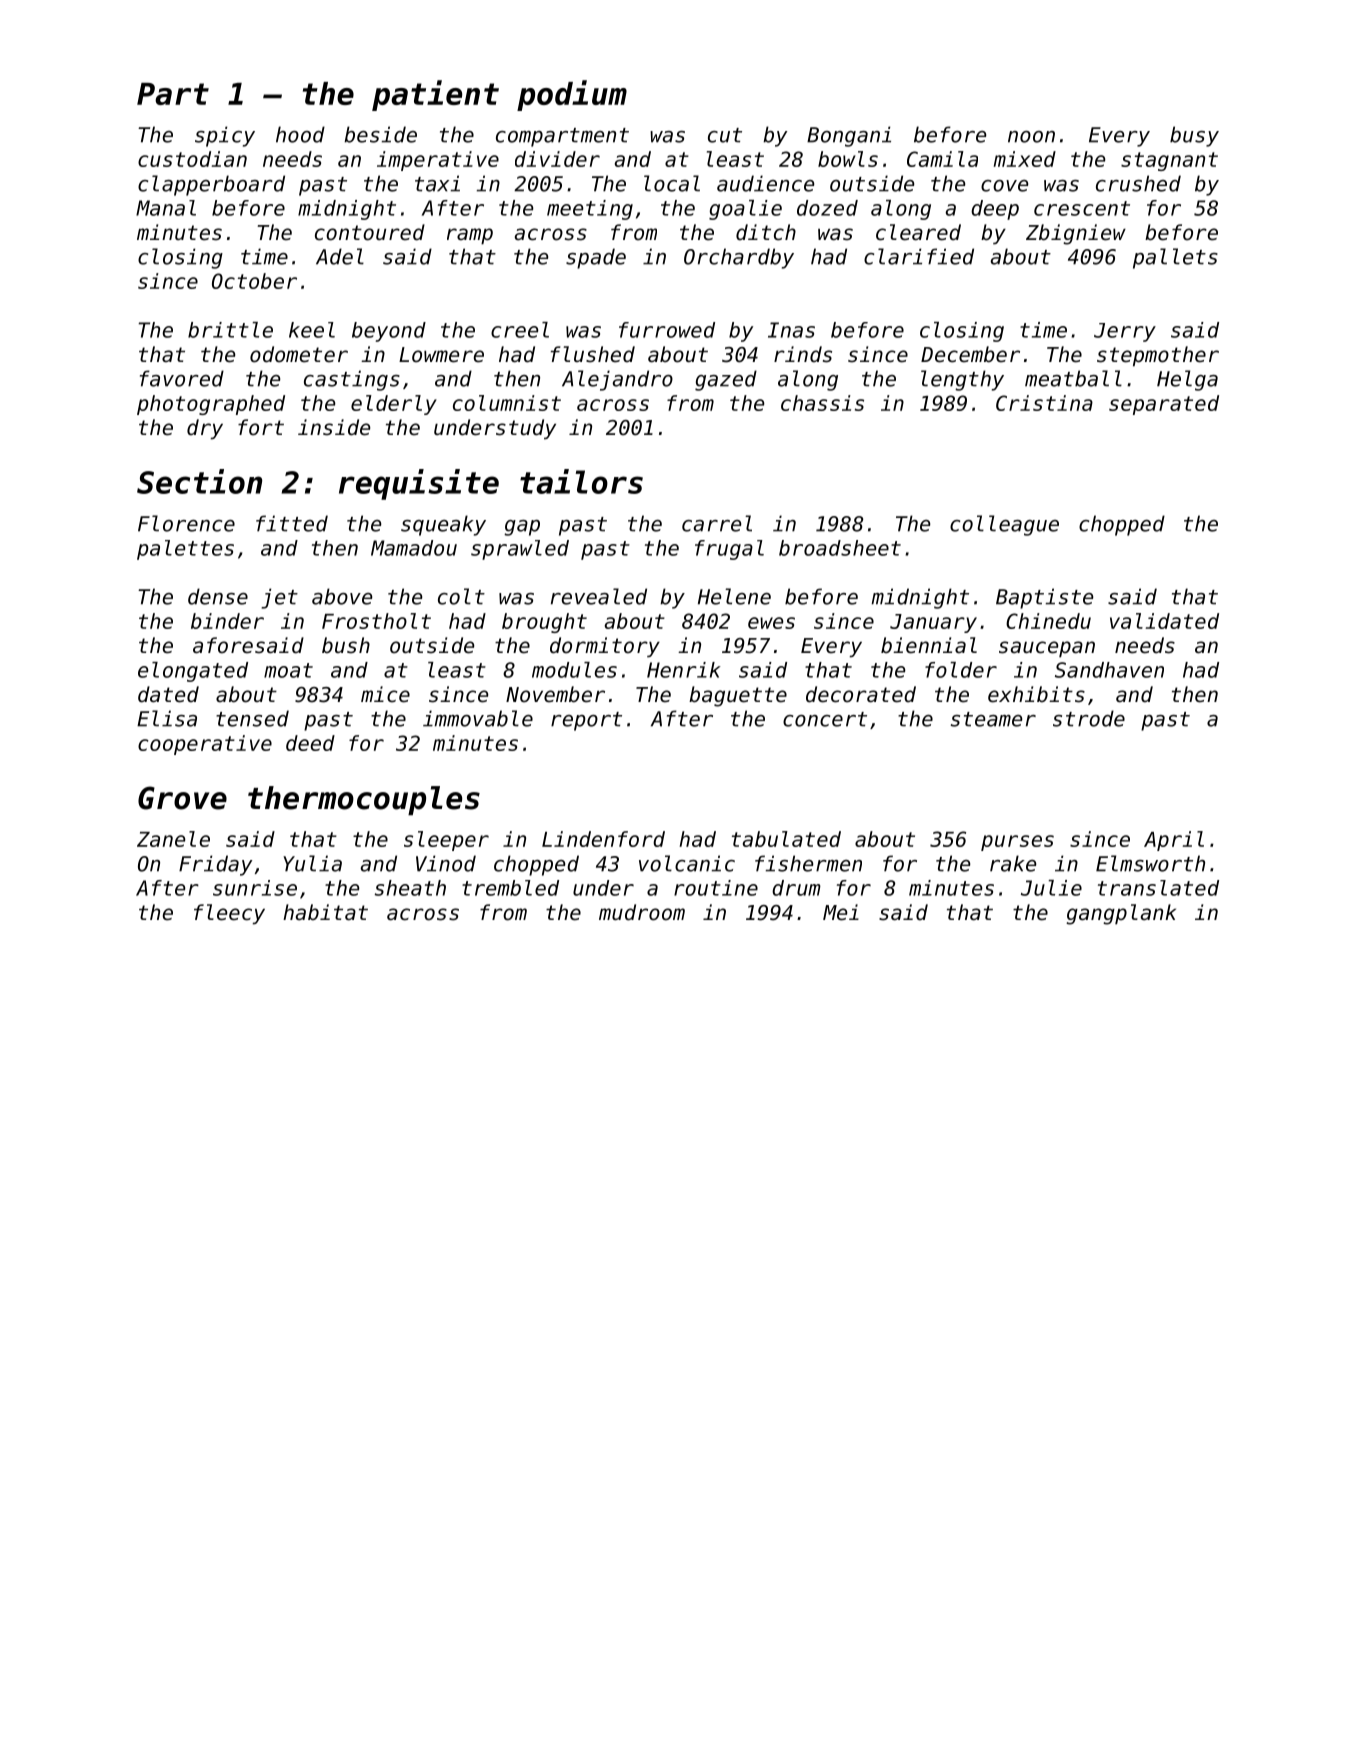 Image resolution: width=1356 pixels, height=1755 pixels. I want to click on hood, so click(300, 134).
